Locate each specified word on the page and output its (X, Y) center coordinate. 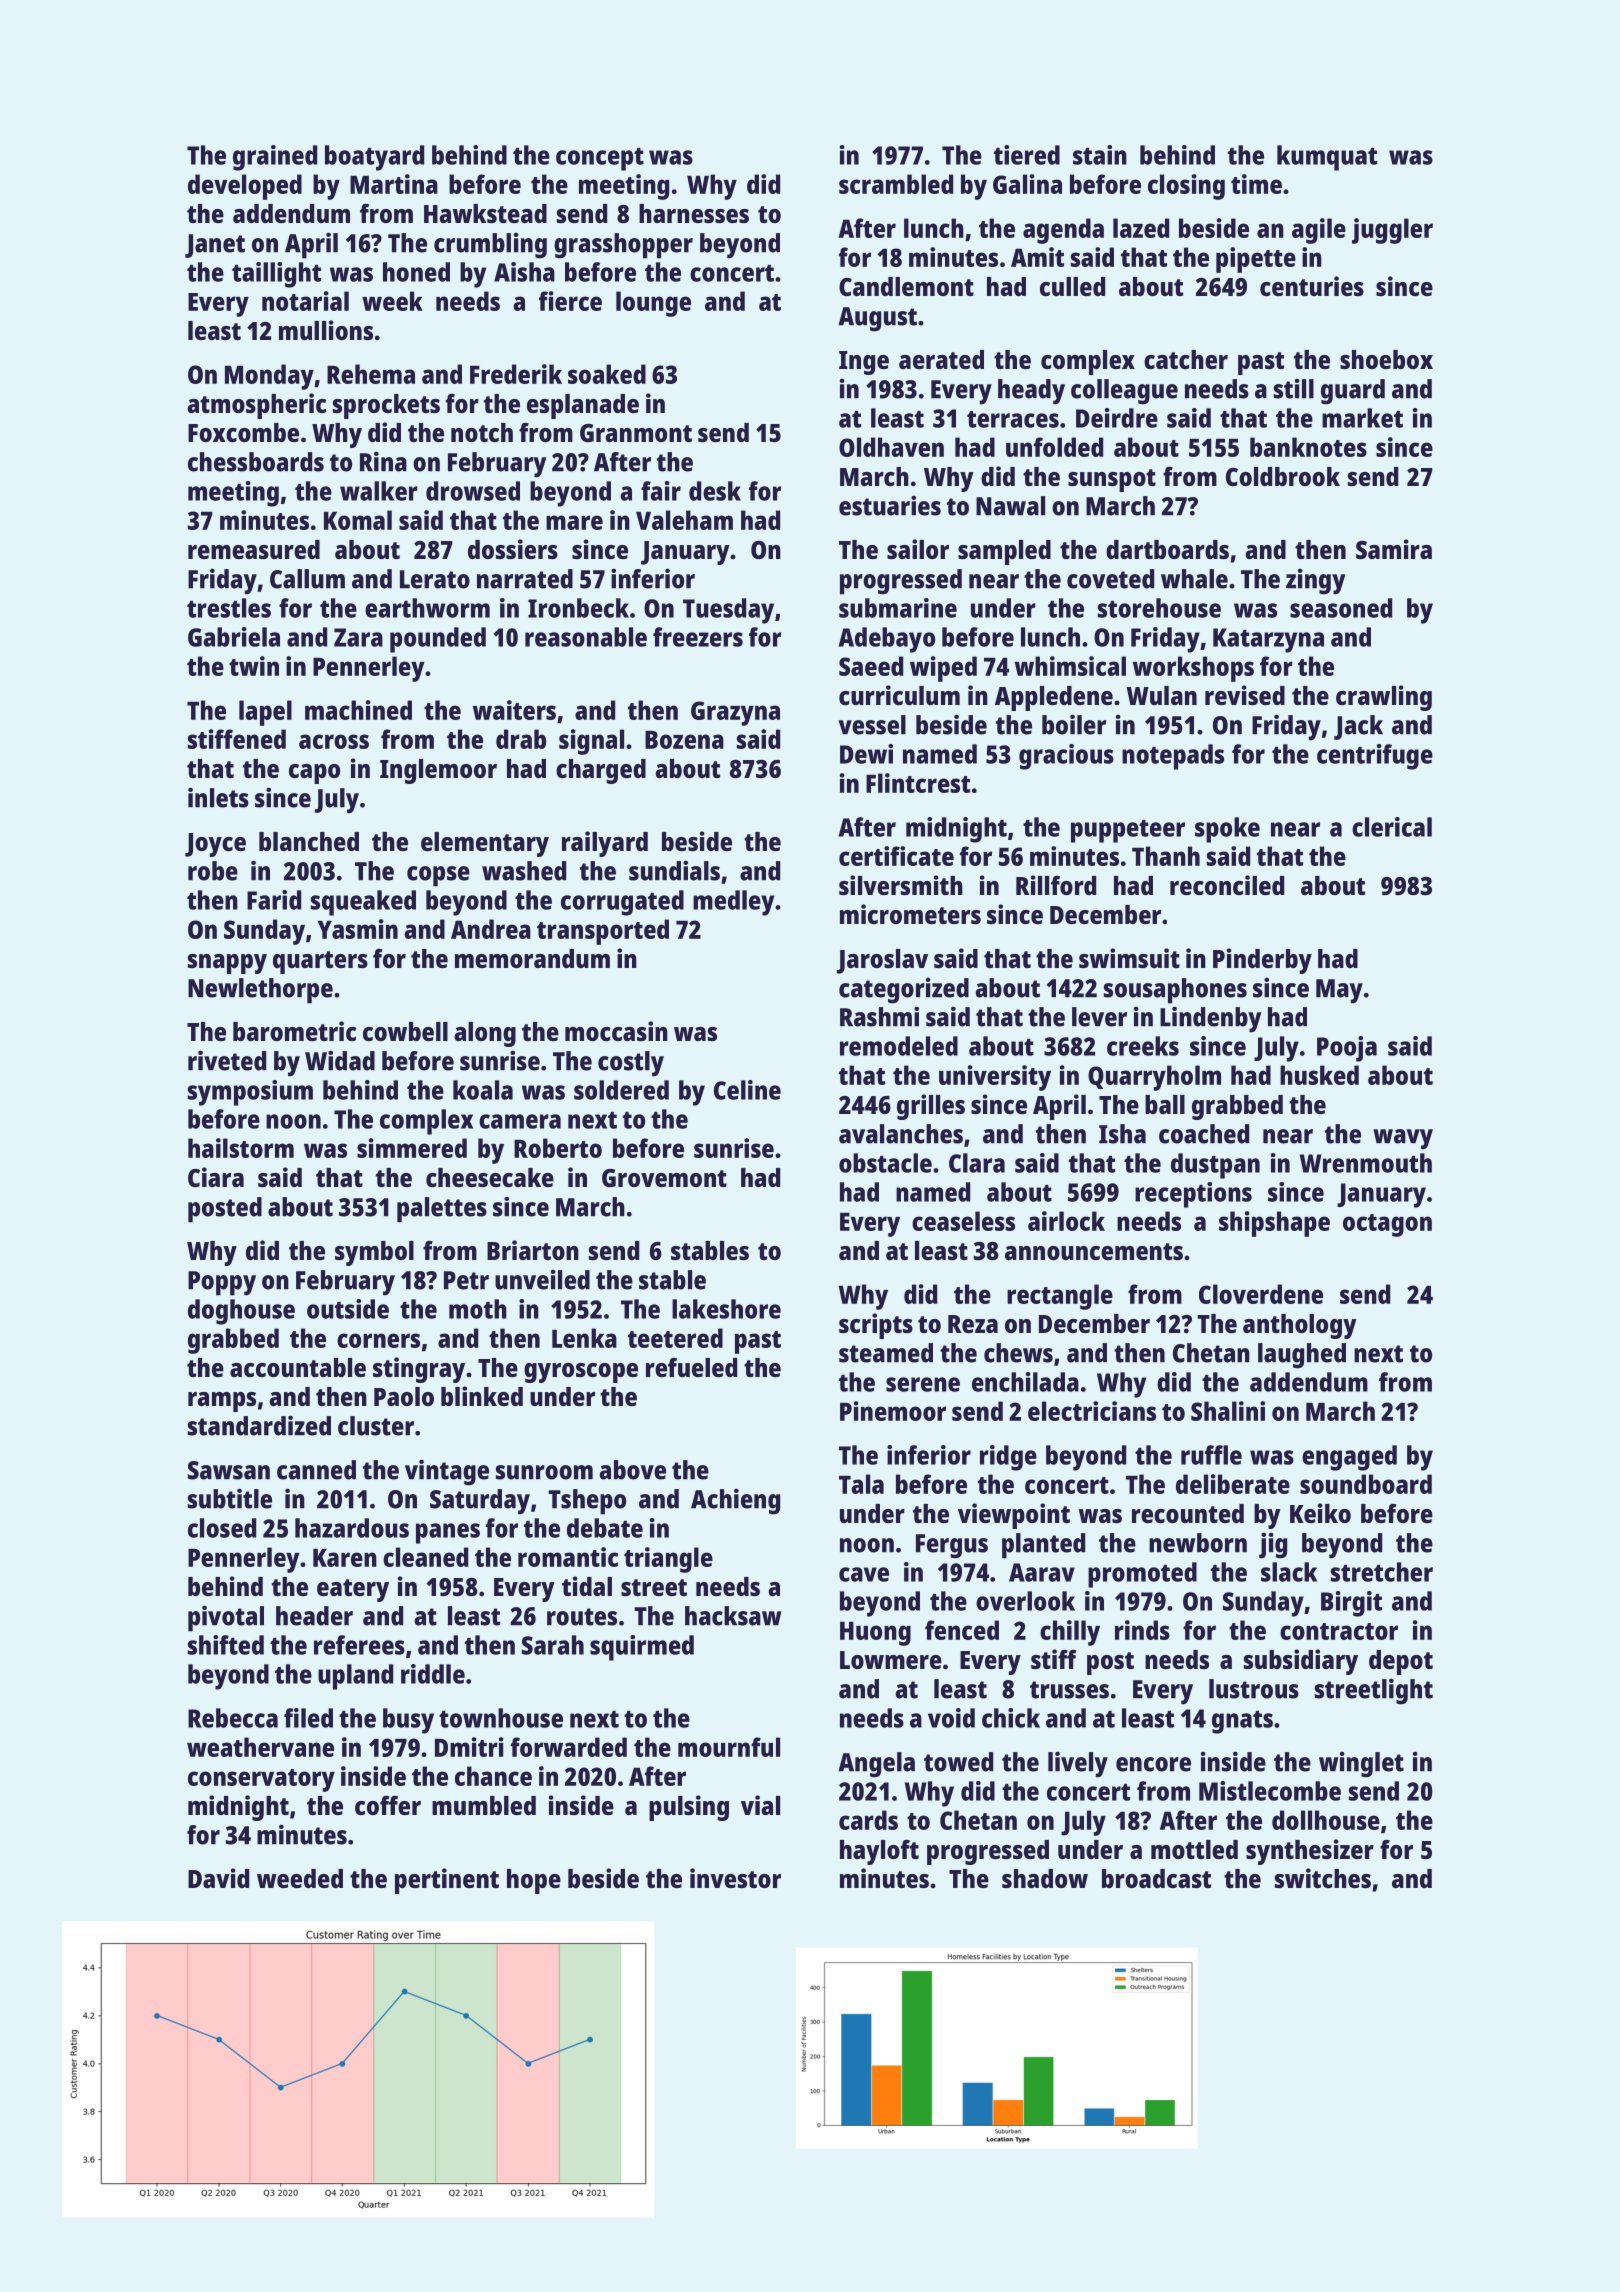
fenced (962, 1630)
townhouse (501, 1718)
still (1294, 389)
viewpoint (1014, 1516)
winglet (1361, 1765)
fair (661, 491)
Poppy (222, 1283)
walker (379, 491)
